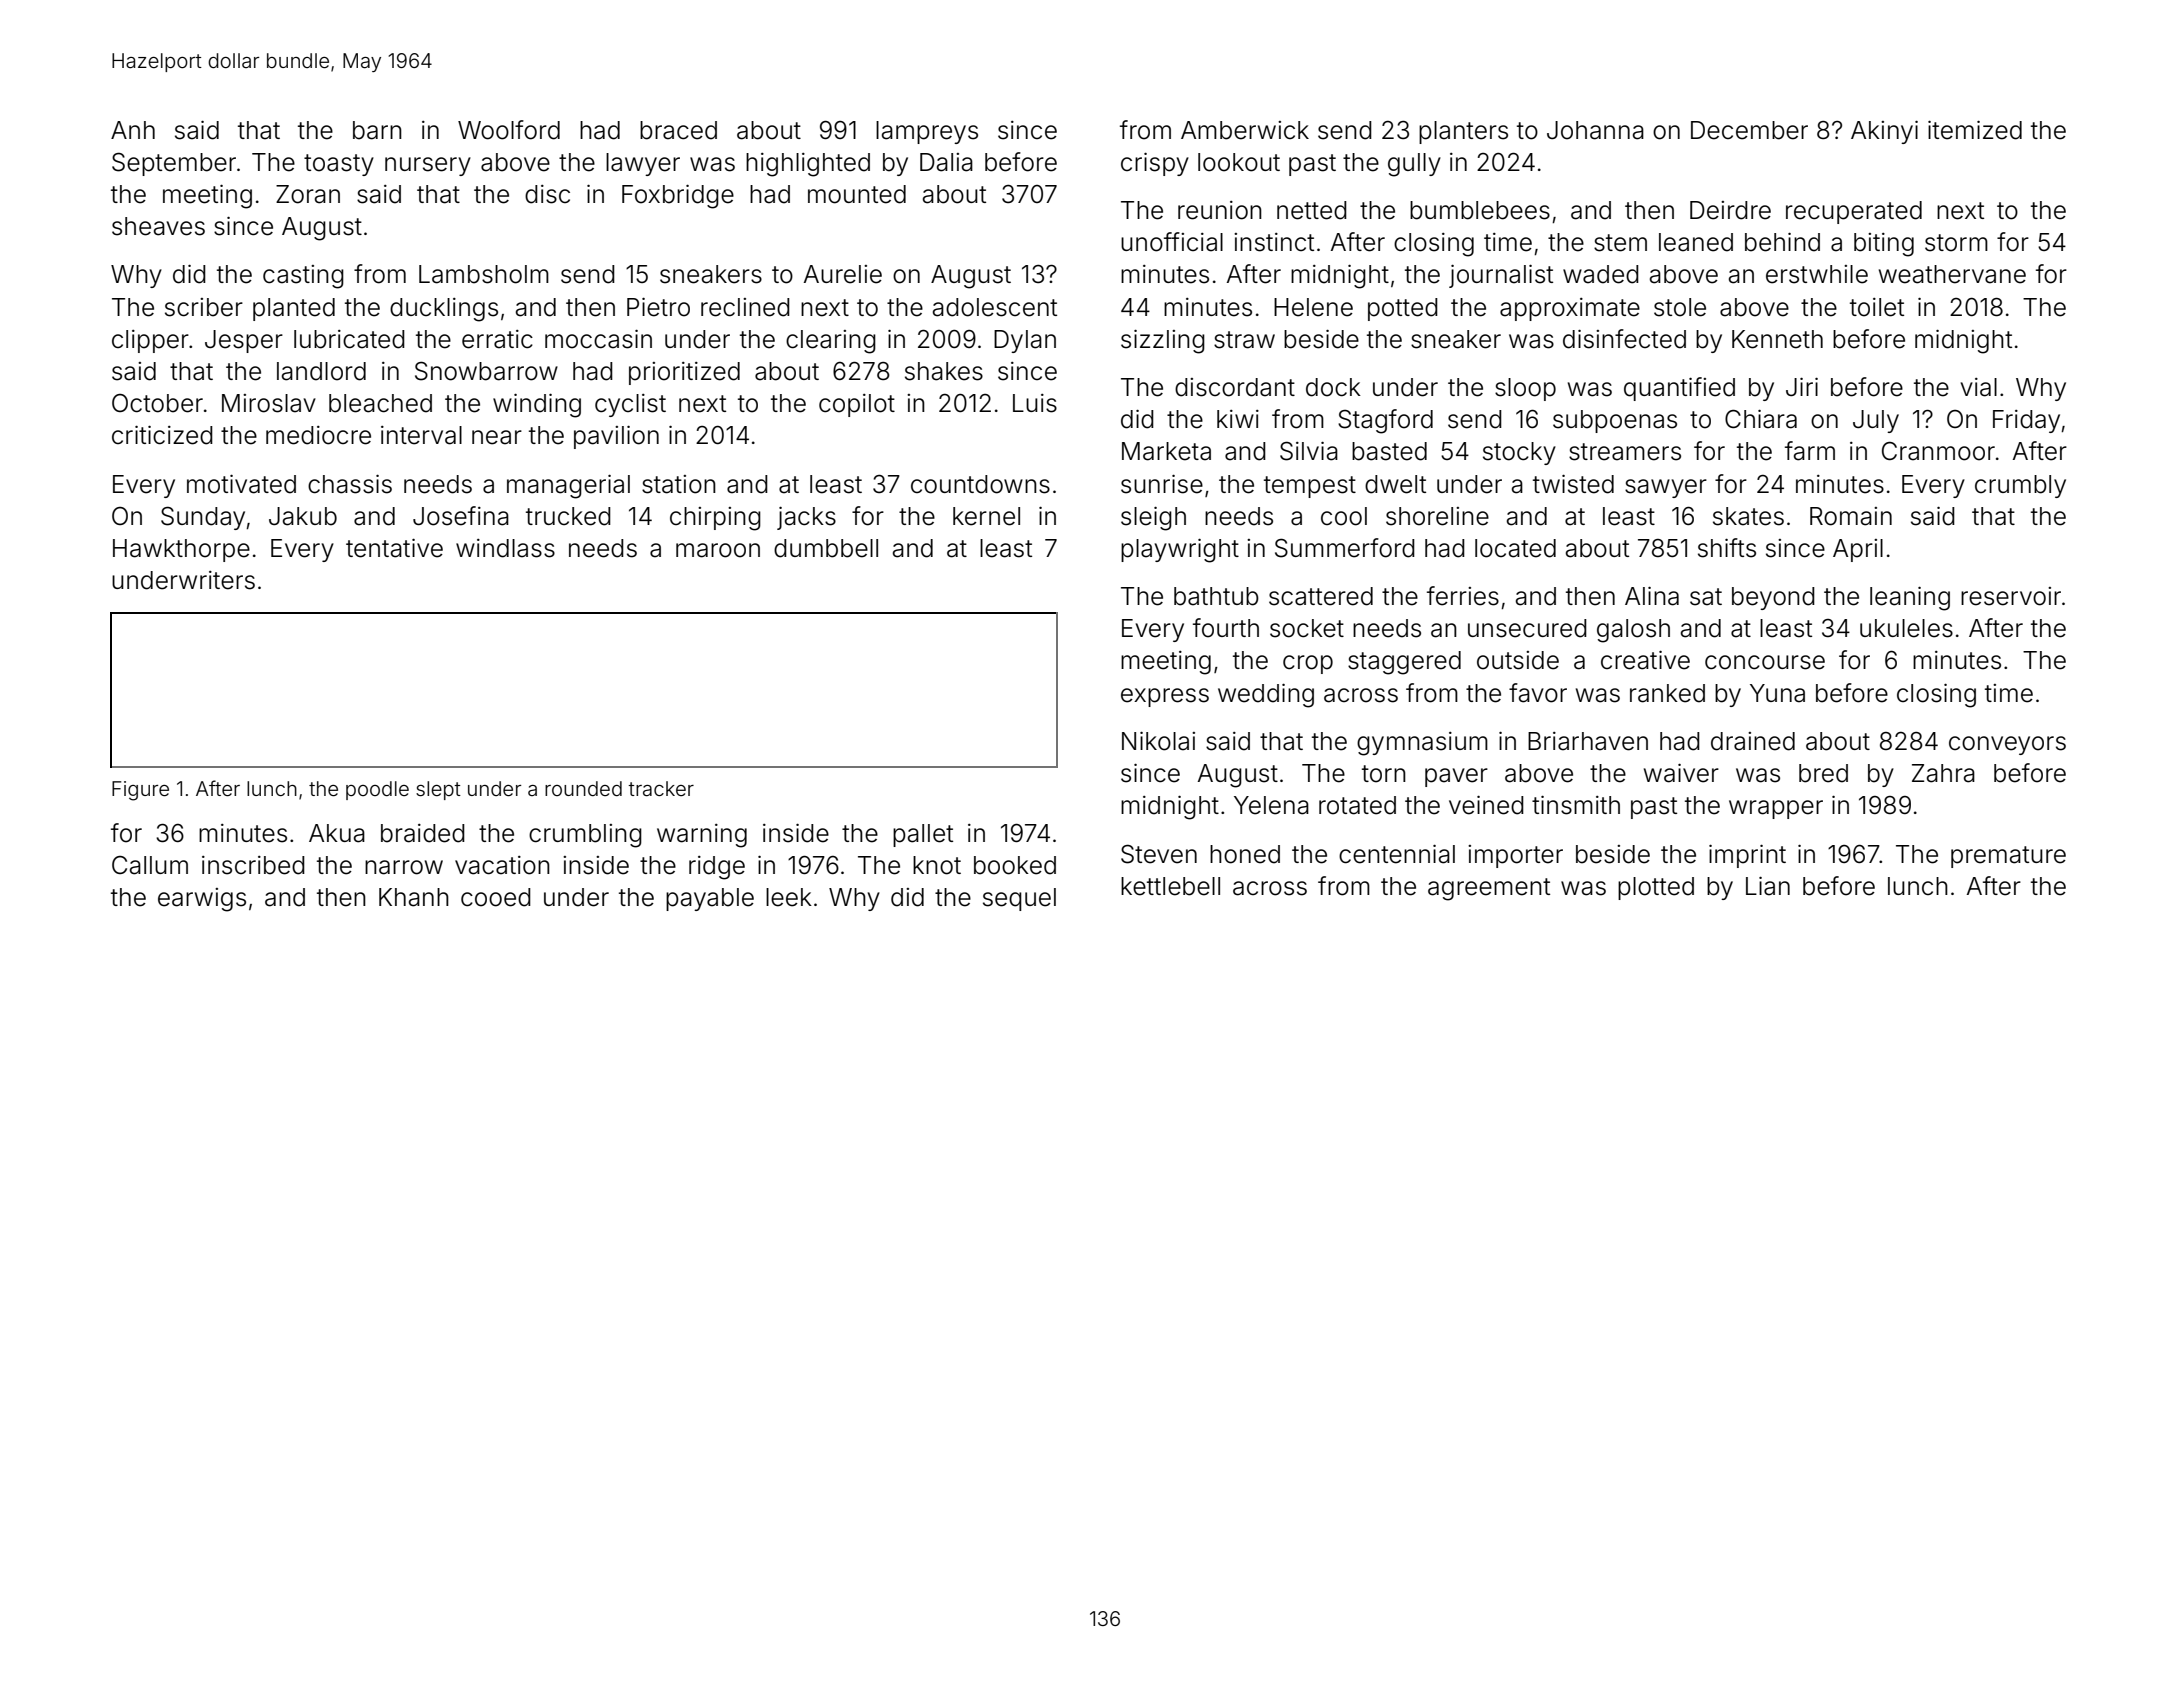 Image resolution: width=2178 pixels, height=1683 pixels. Describe the element at coordinates (1730, 210) in the screenshot. I see `Deirdre` at that location.
